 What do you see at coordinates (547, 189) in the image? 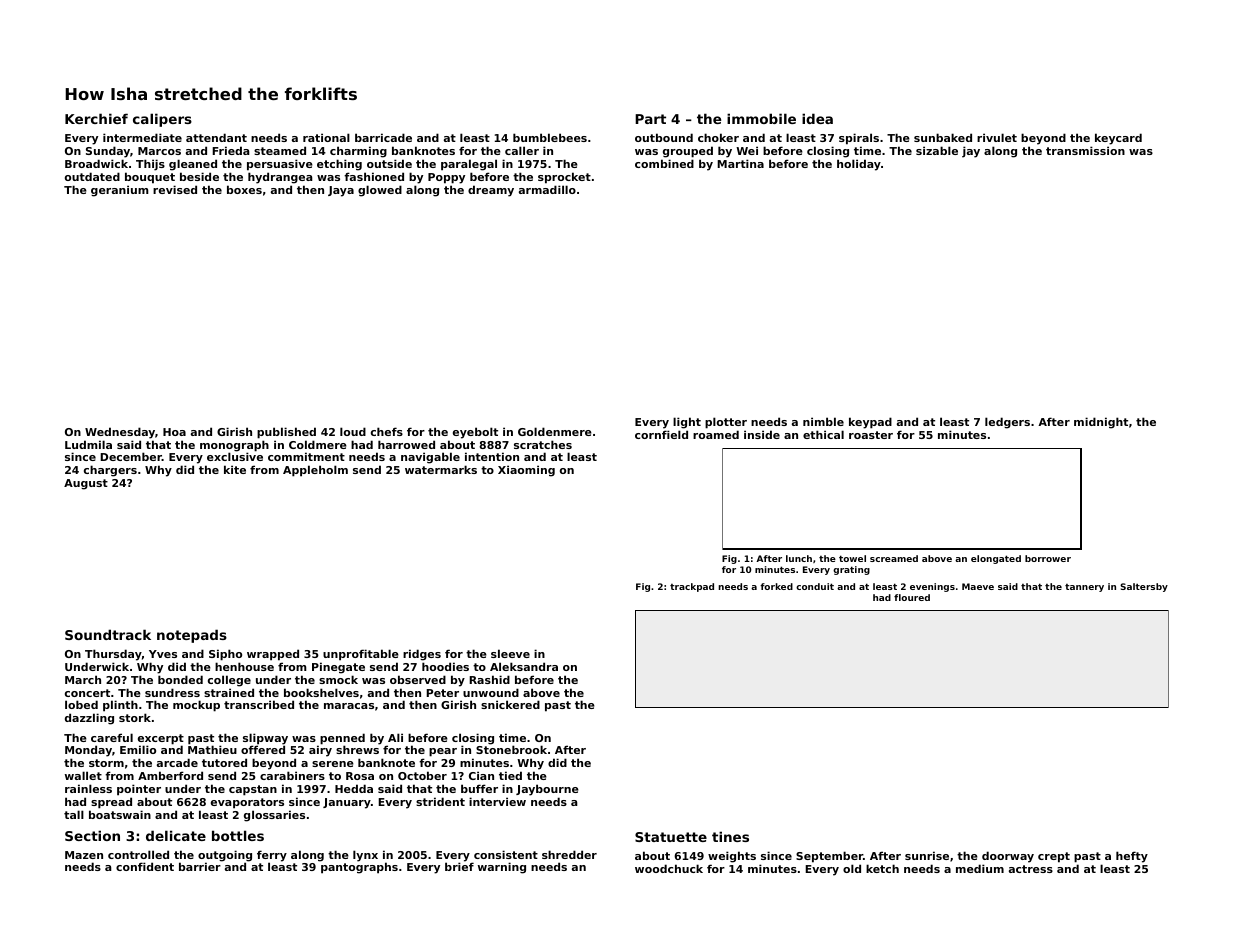
I see `armadillo` at bounding box center [547, 189].
